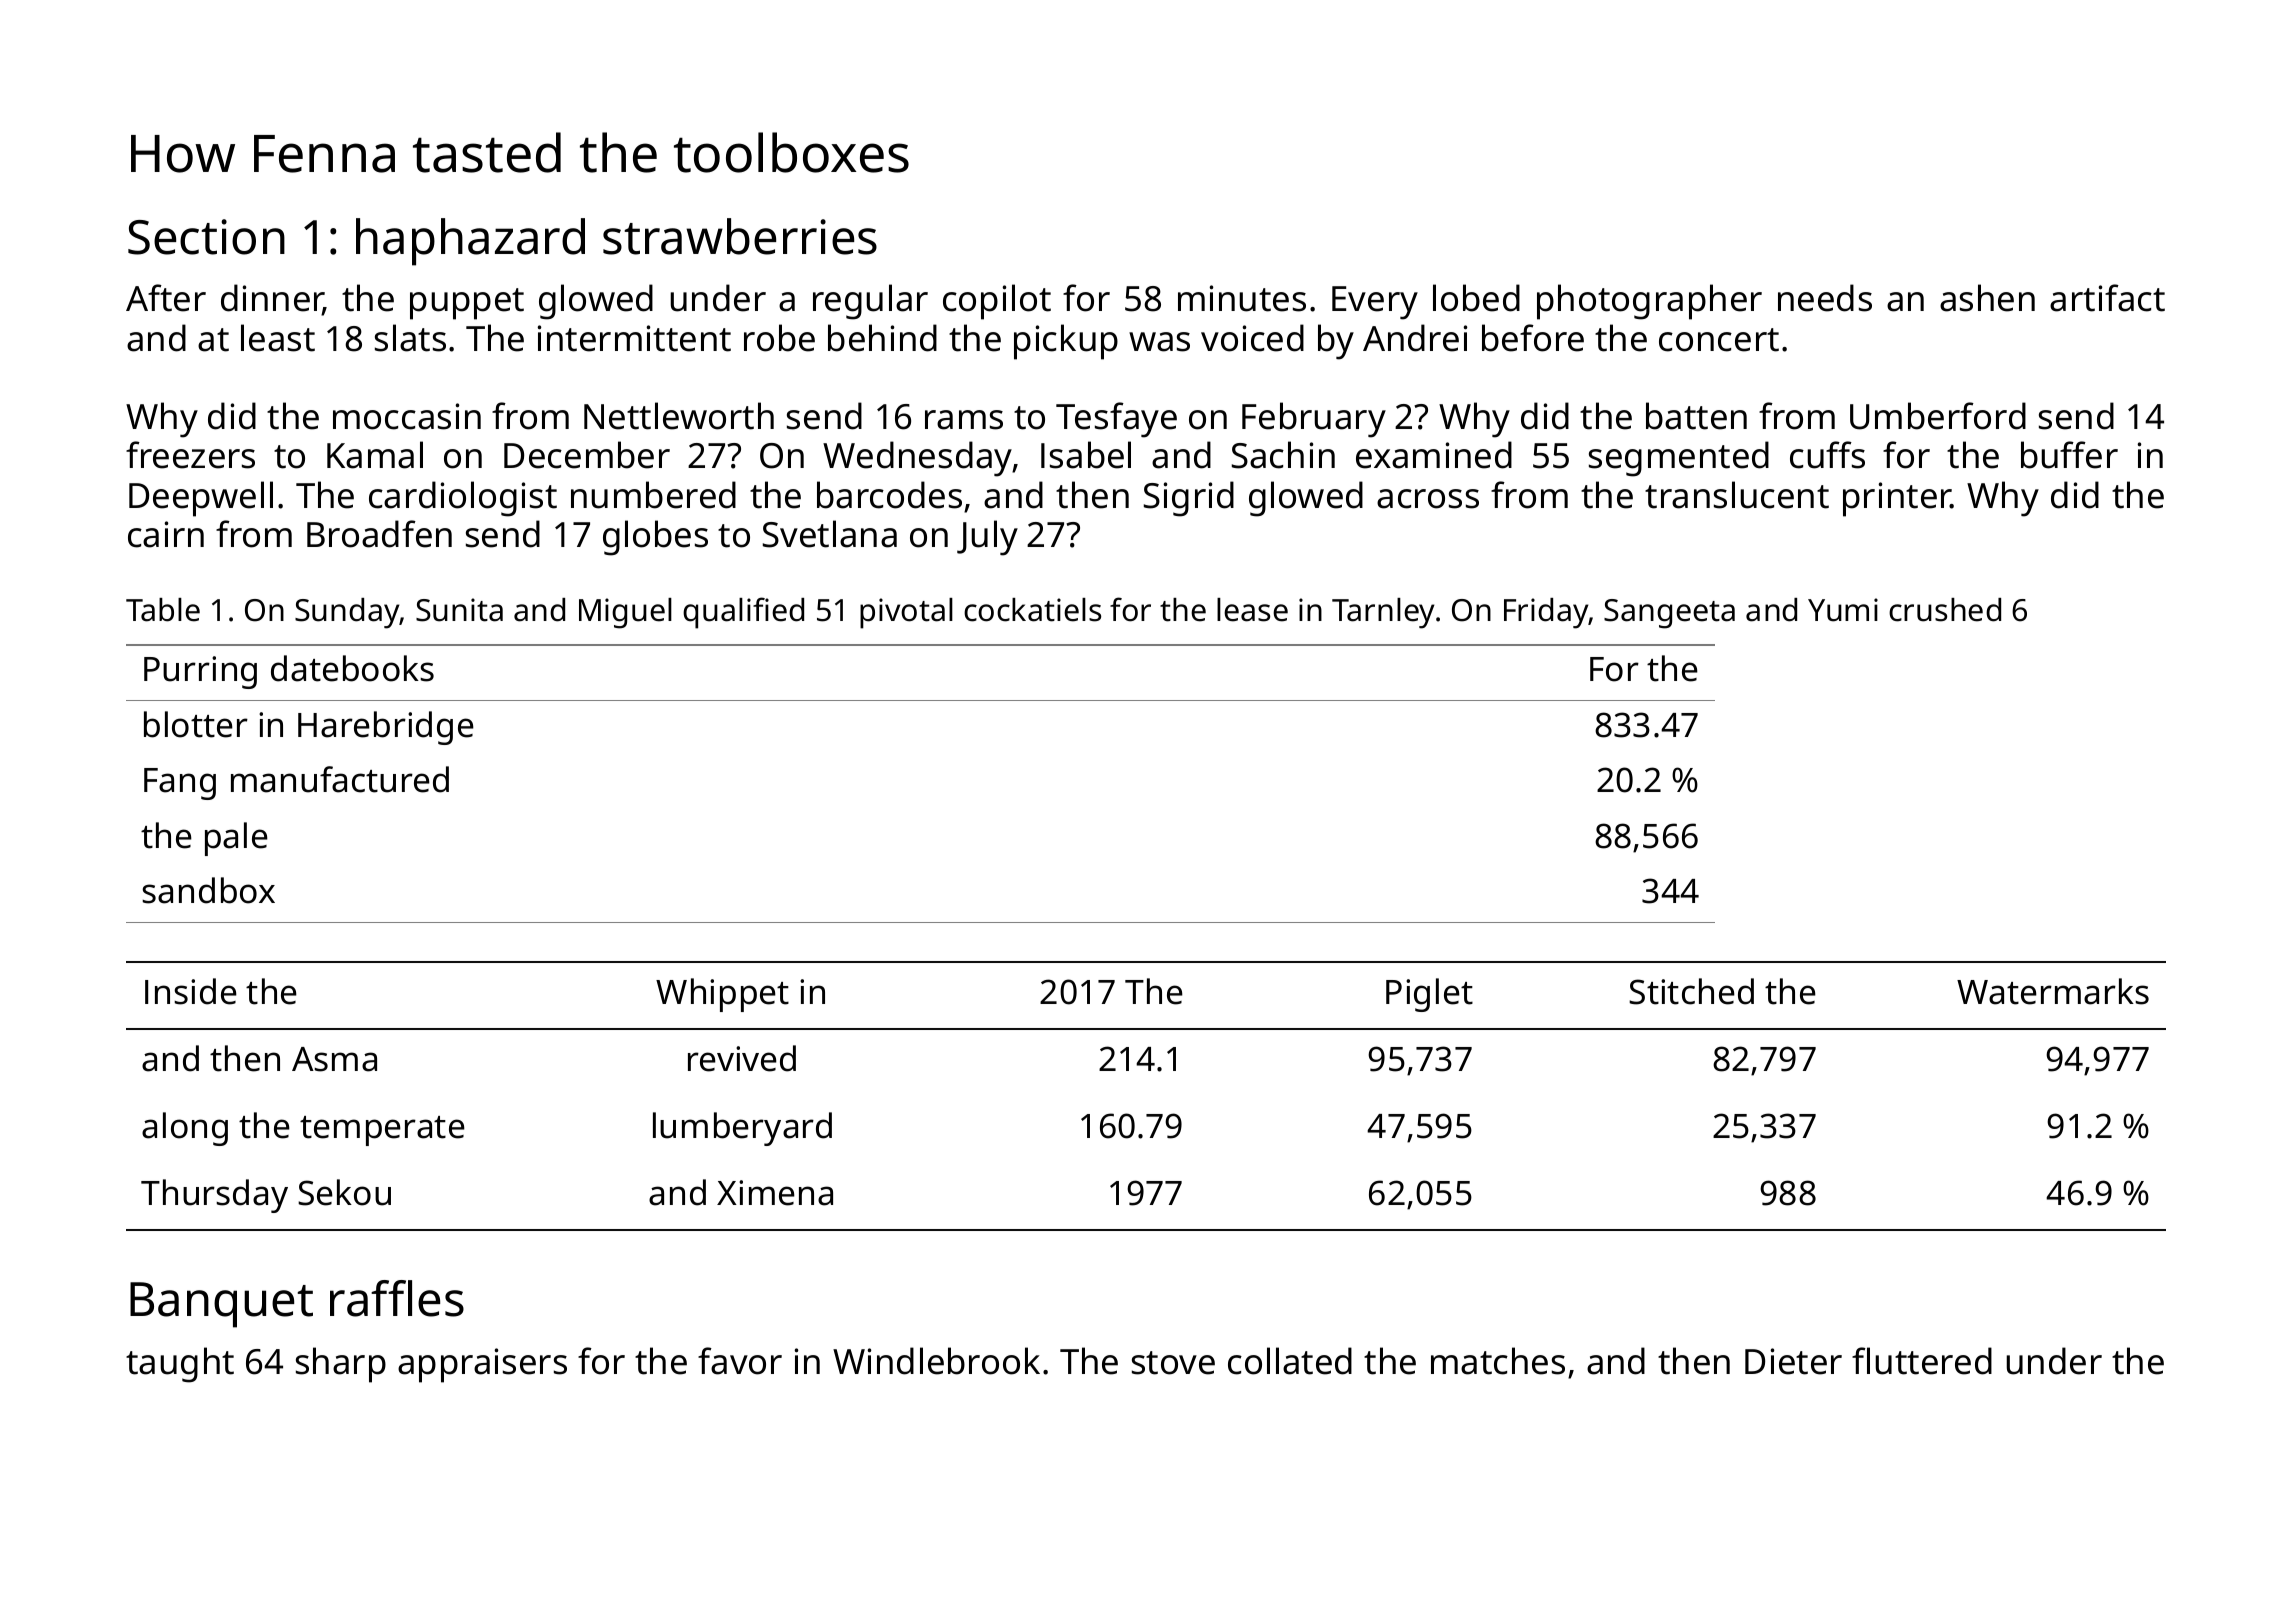  What do you see at coordinates (470, 242) in the screenshot?
I see `haphazard` at bounding box center [470, 242].
